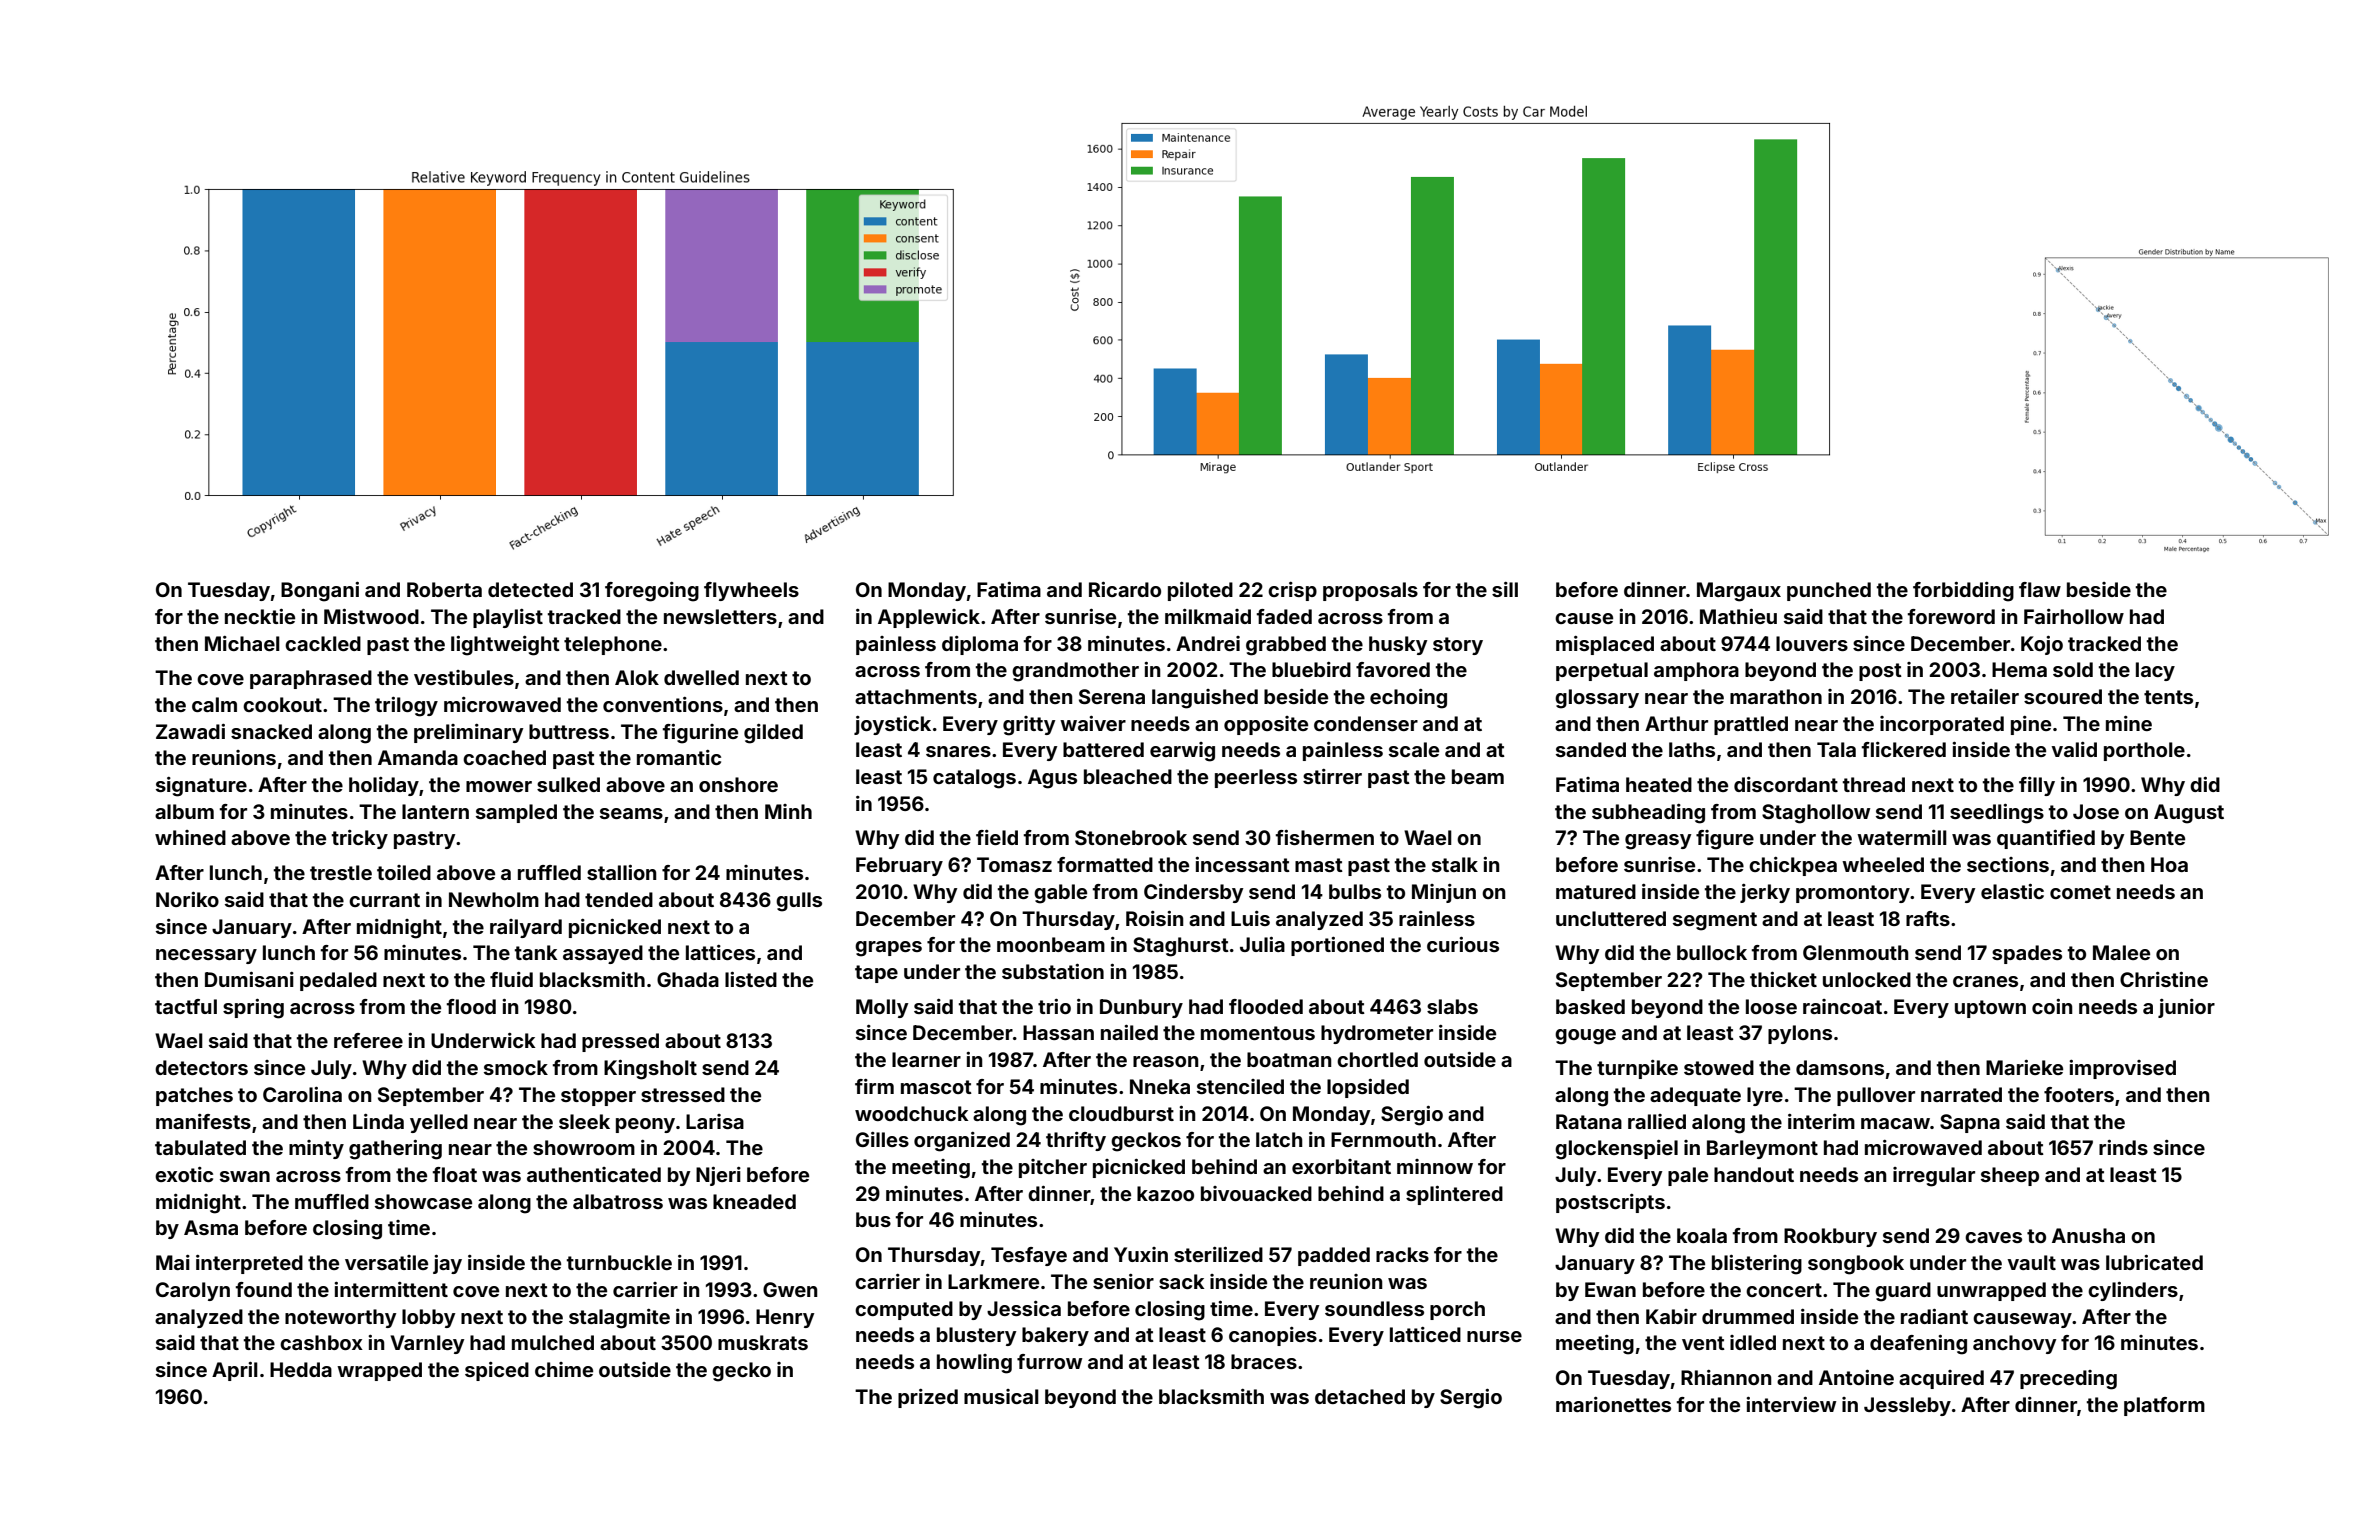 The height and width of the page is (1540, 2380). What do you see at coordinates (194, 1096) in the page?
I see `patches` at bounding box center [194, 1096].
